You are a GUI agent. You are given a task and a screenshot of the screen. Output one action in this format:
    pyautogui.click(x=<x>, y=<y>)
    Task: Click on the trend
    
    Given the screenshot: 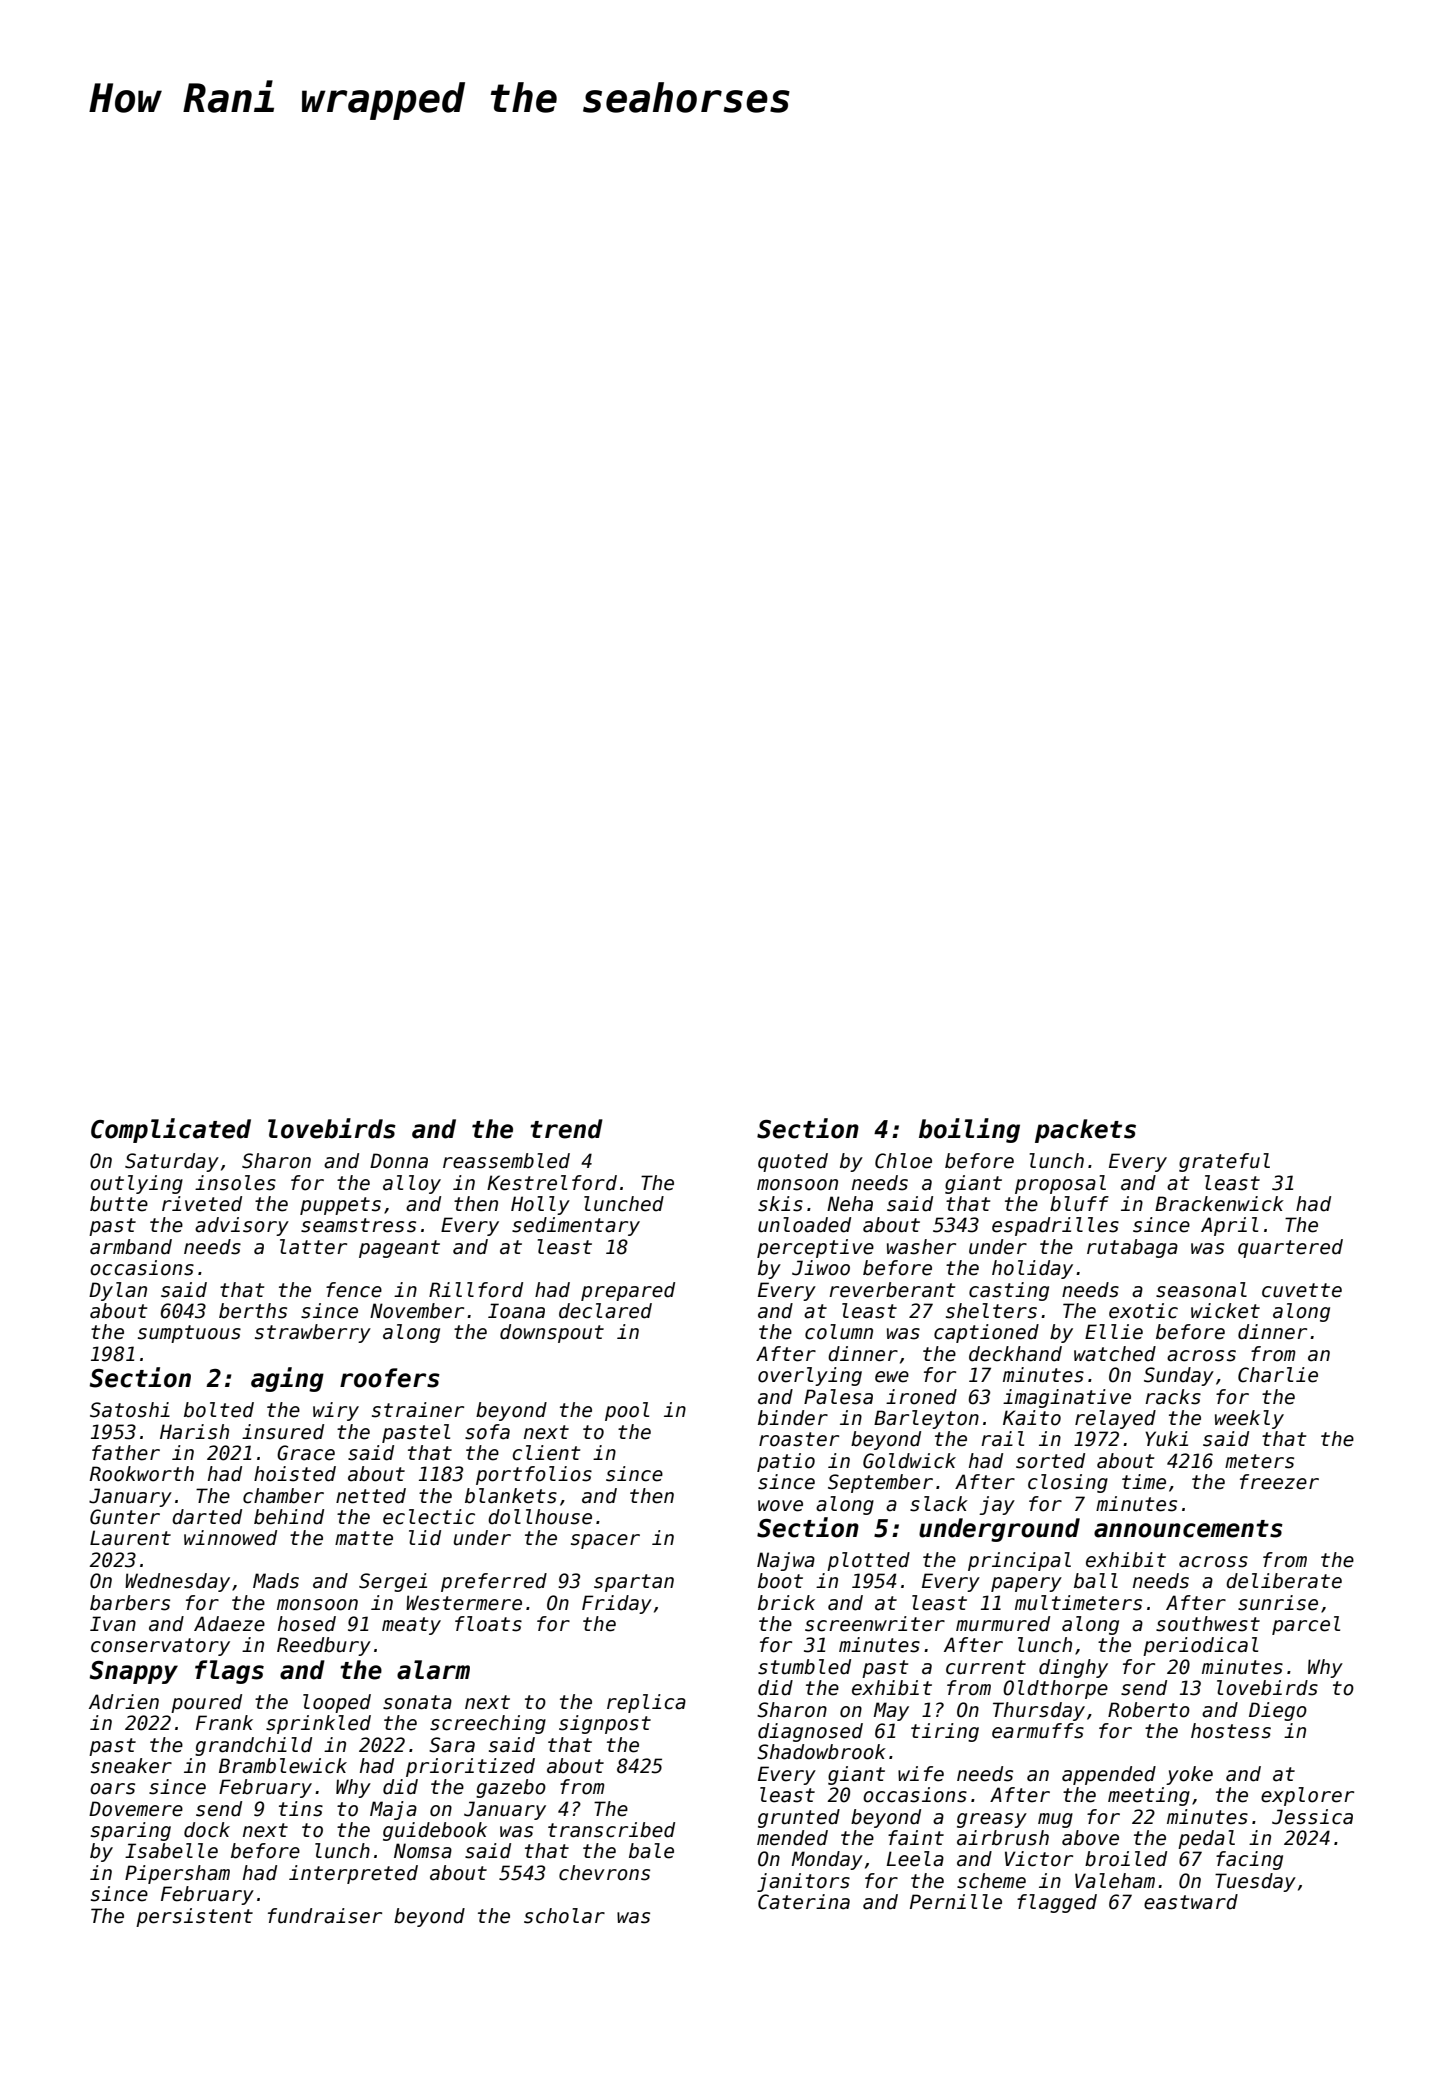 What is the action you would take?
    pyautogui.click(x=566, y=1129)
